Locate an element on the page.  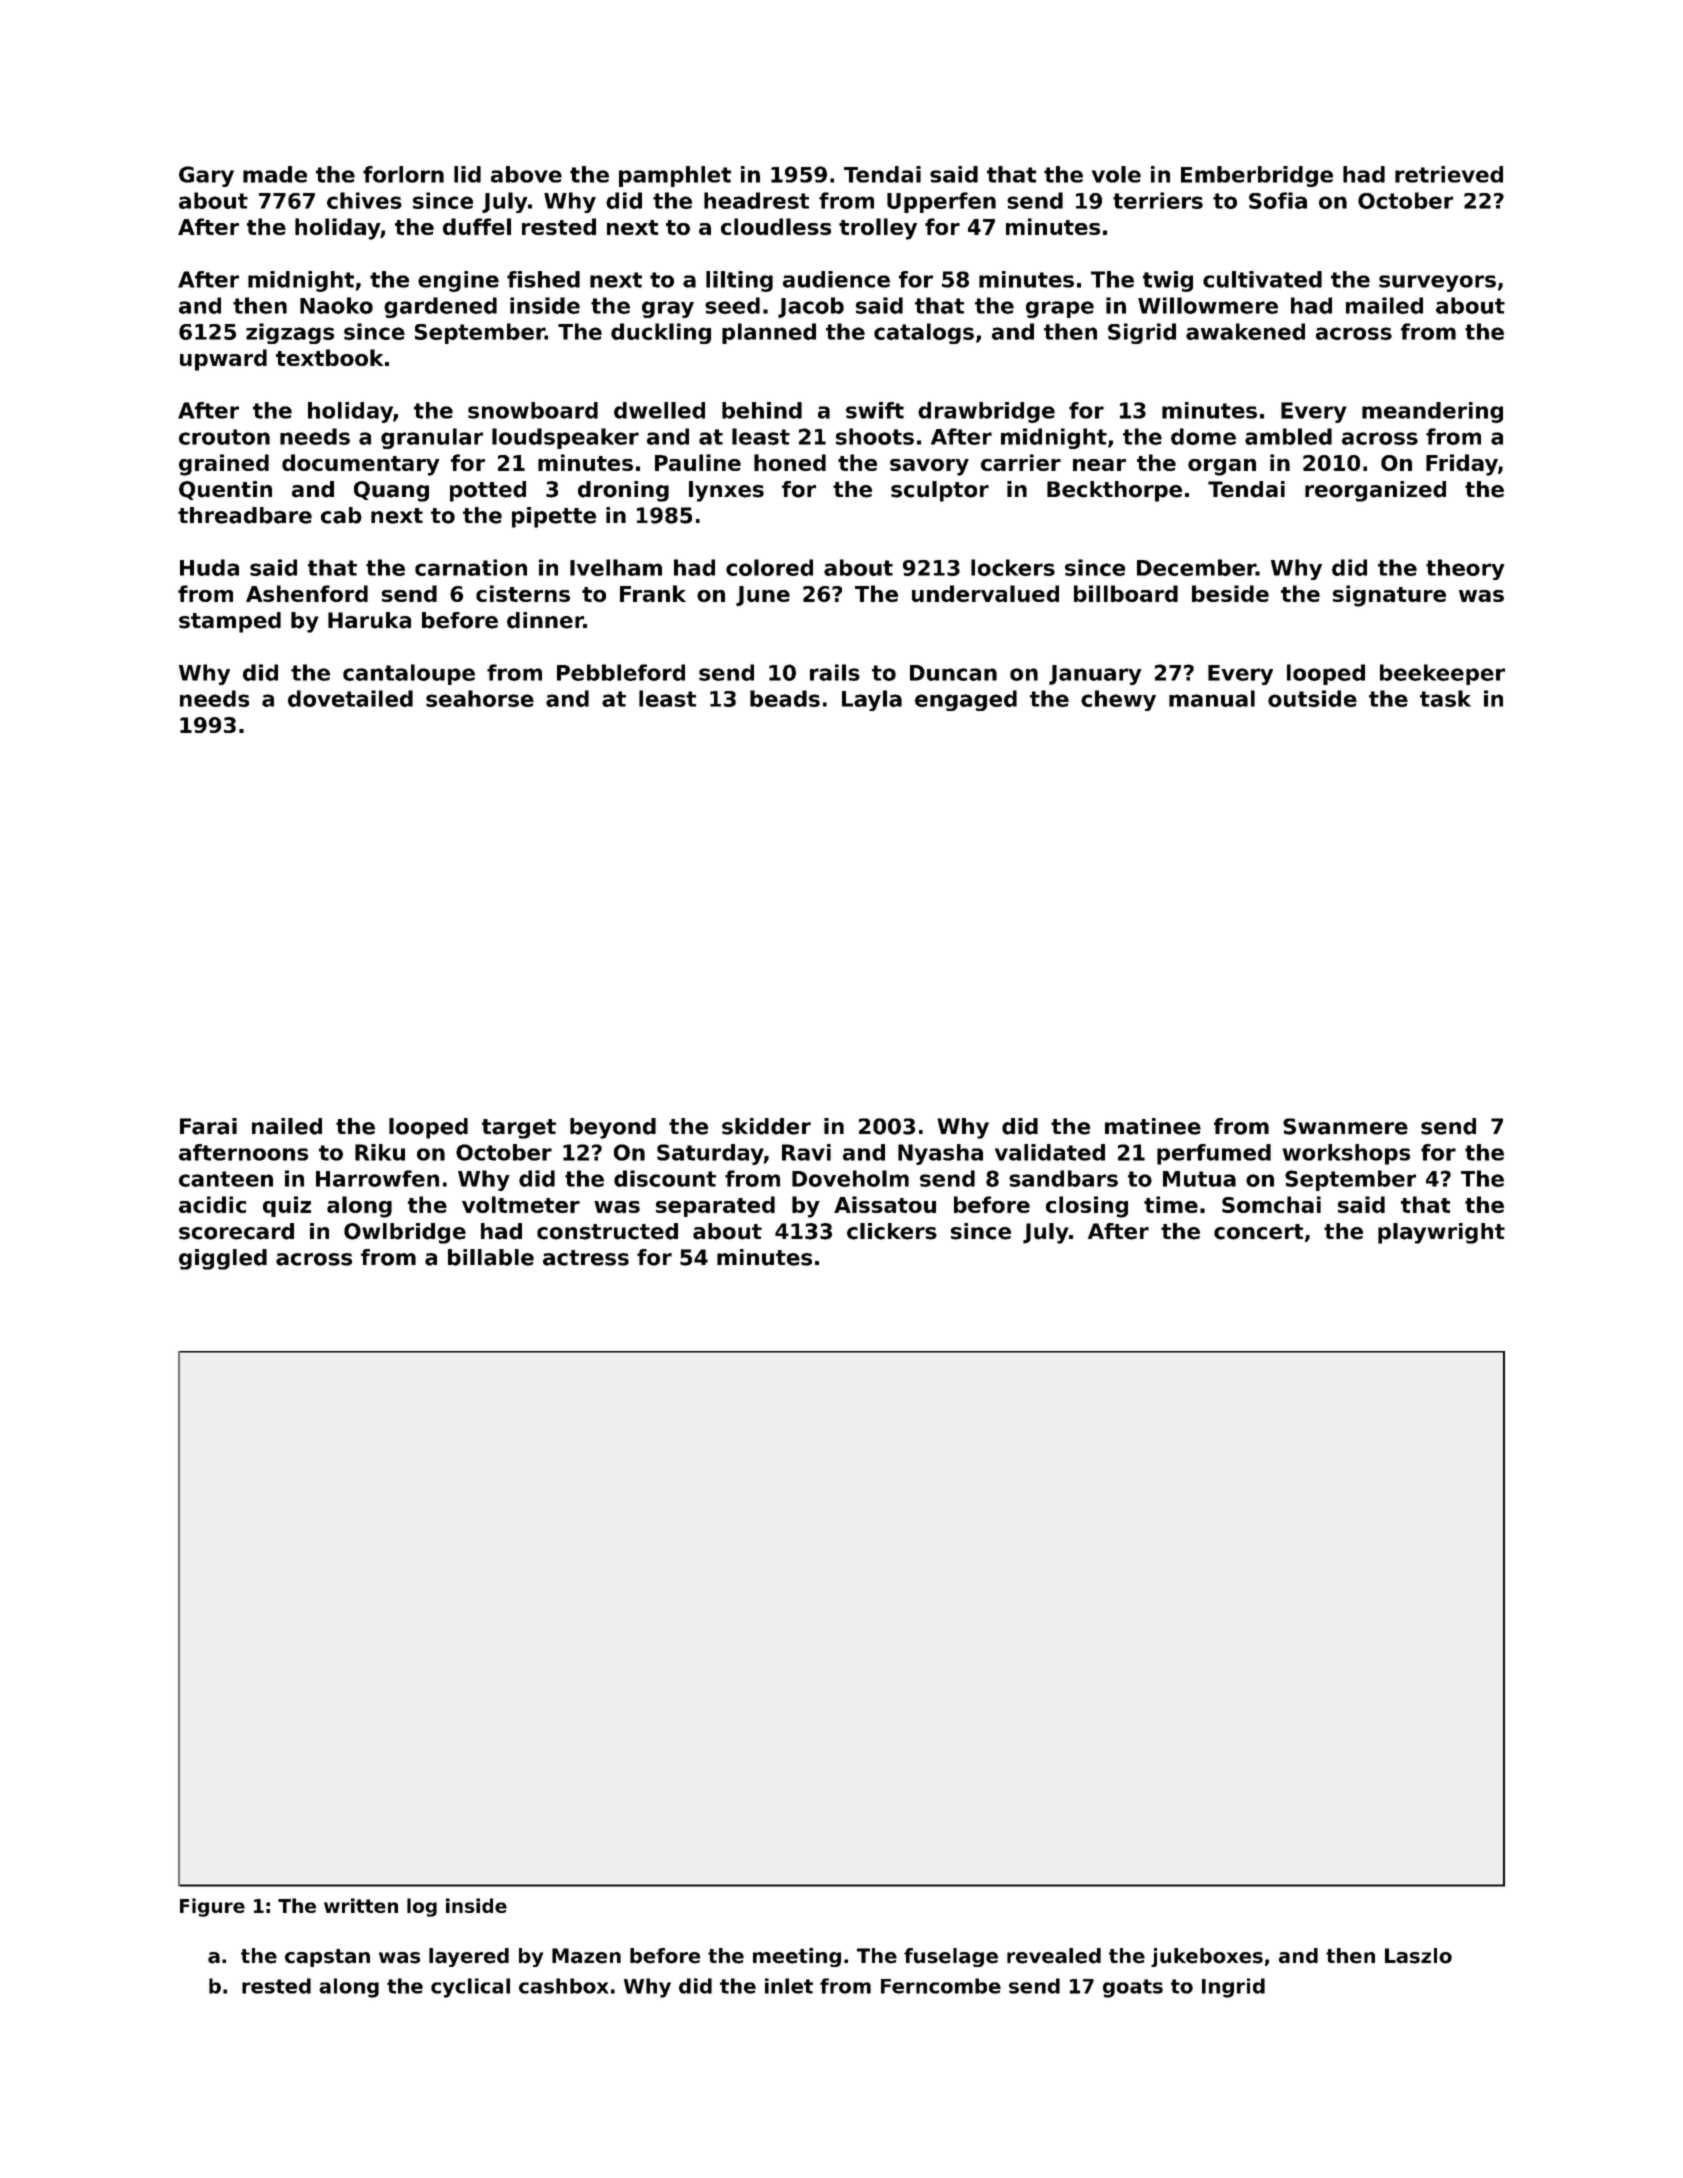
Upperfen is located at coordinates (941, 202).
